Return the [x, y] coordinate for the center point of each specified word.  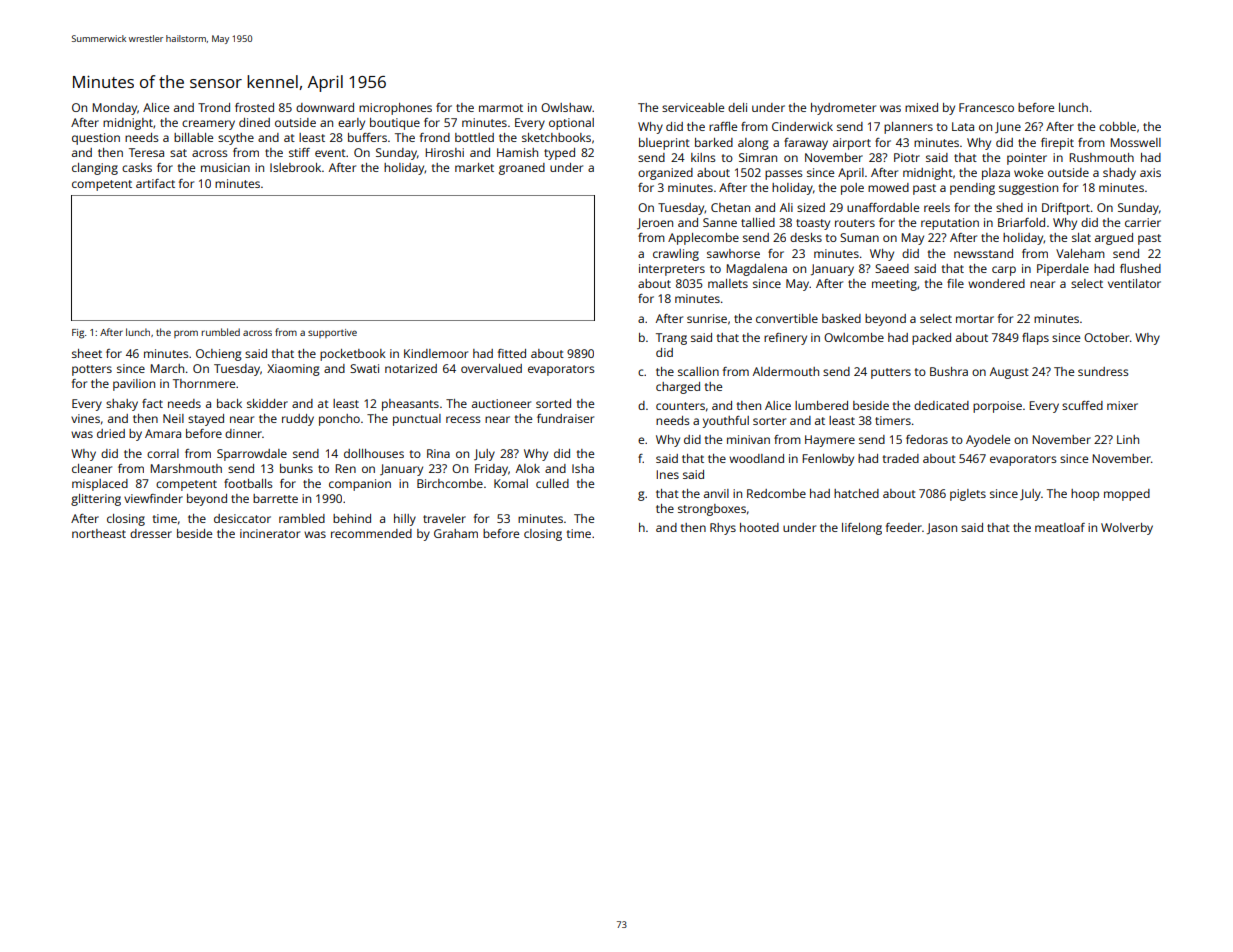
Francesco [986, 107]
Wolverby [1127, 529]
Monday [114, 109]
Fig [78, 334]
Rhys [723, 529]
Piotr [907, 157]
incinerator [270, 533]
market [474, 167]
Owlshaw [566, 107]
